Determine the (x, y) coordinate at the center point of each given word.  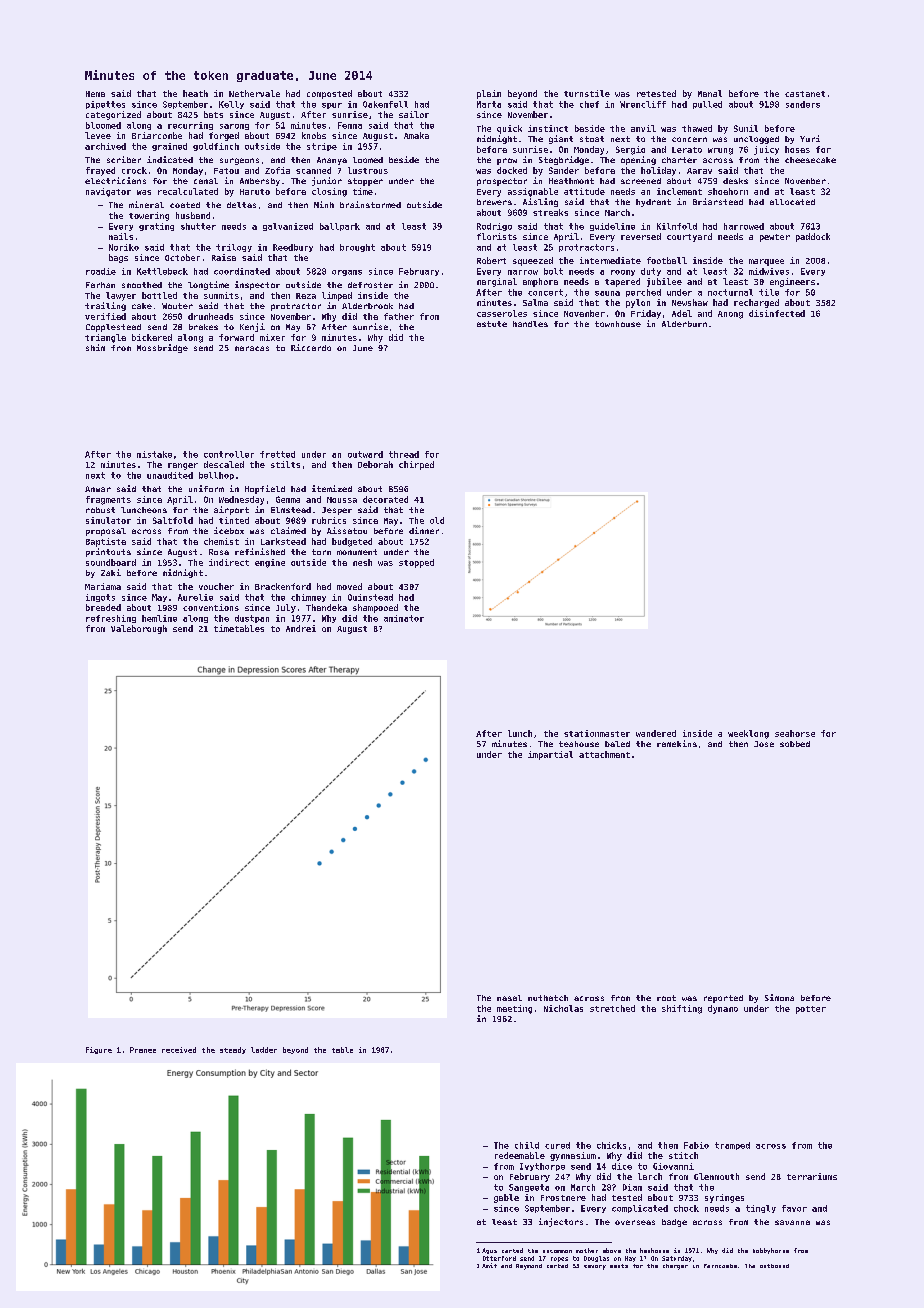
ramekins (677, 743)
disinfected (777, 313)
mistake (154, 454)
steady (233, 1050)
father (399, 316)
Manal (710, 93)
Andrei (301, 628)
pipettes (105, 105)
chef (589, 104)
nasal (509, 998)
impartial (550, 755)
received (179, 1050)
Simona (779, 997)
